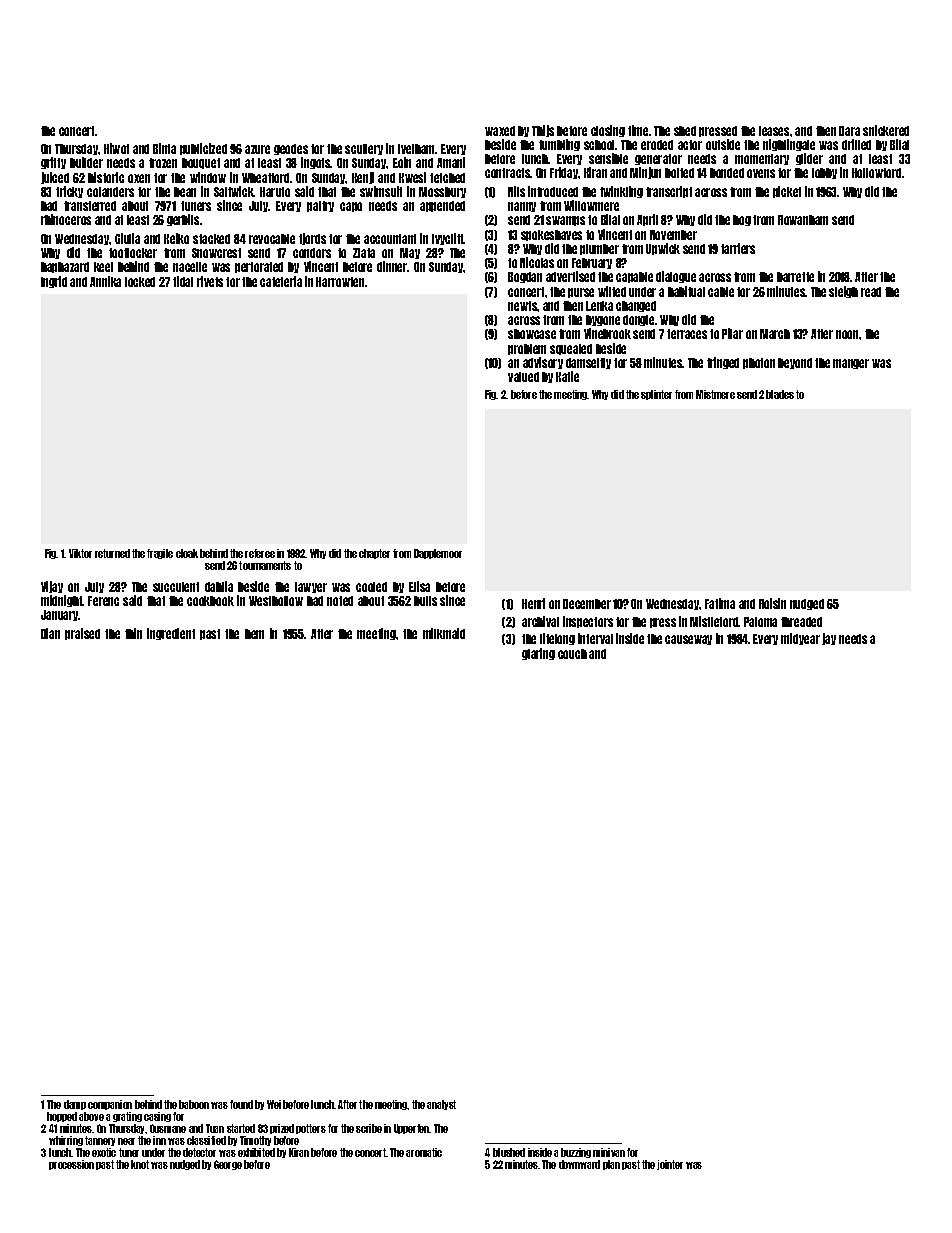 Image resolution: width=952 pixels, height=1233 pixels. Describe the element at coordinates (441, 1105) in the screenshot. I see `analyst` at that location.
